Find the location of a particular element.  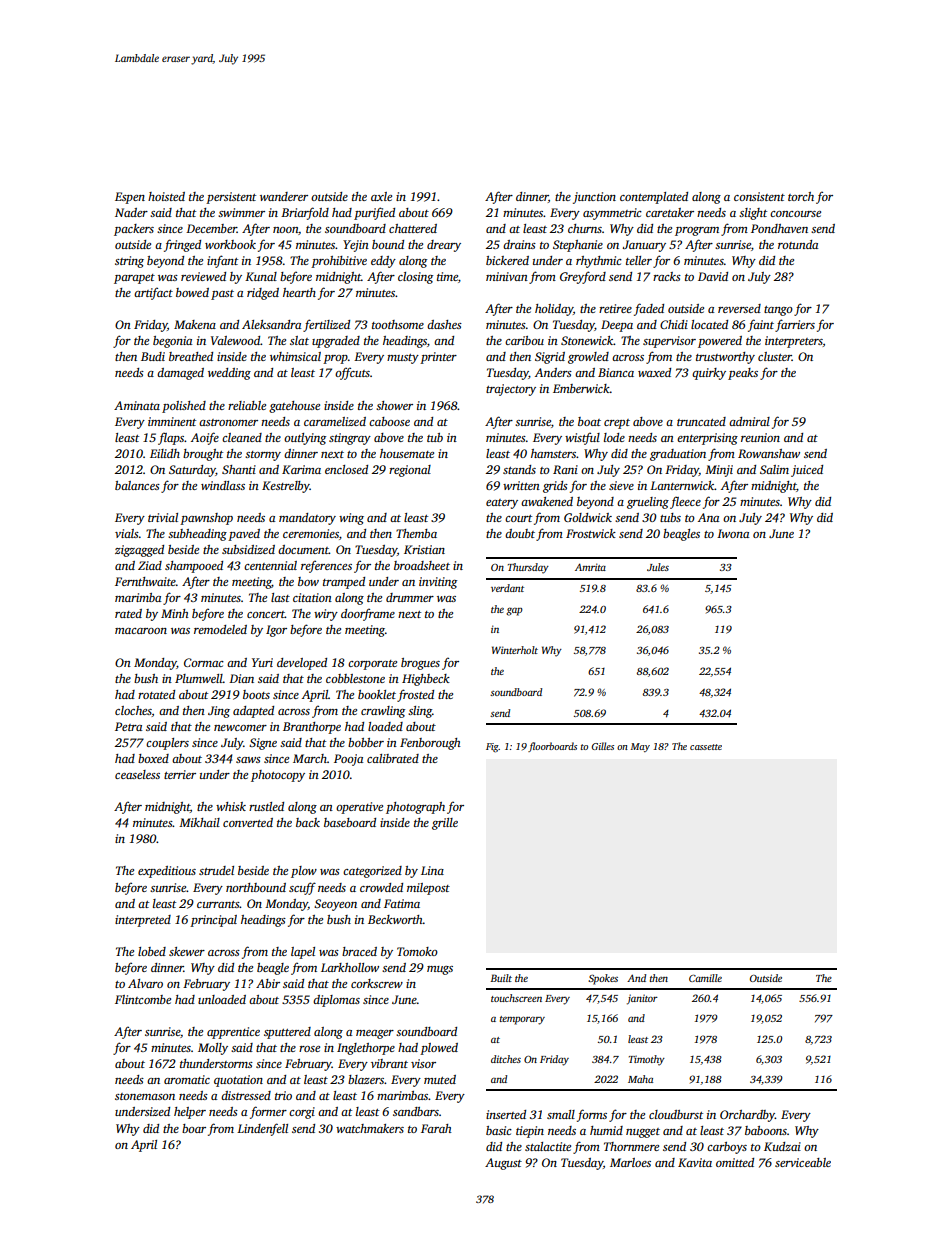

strudel is located at coordinates (216, 870).
